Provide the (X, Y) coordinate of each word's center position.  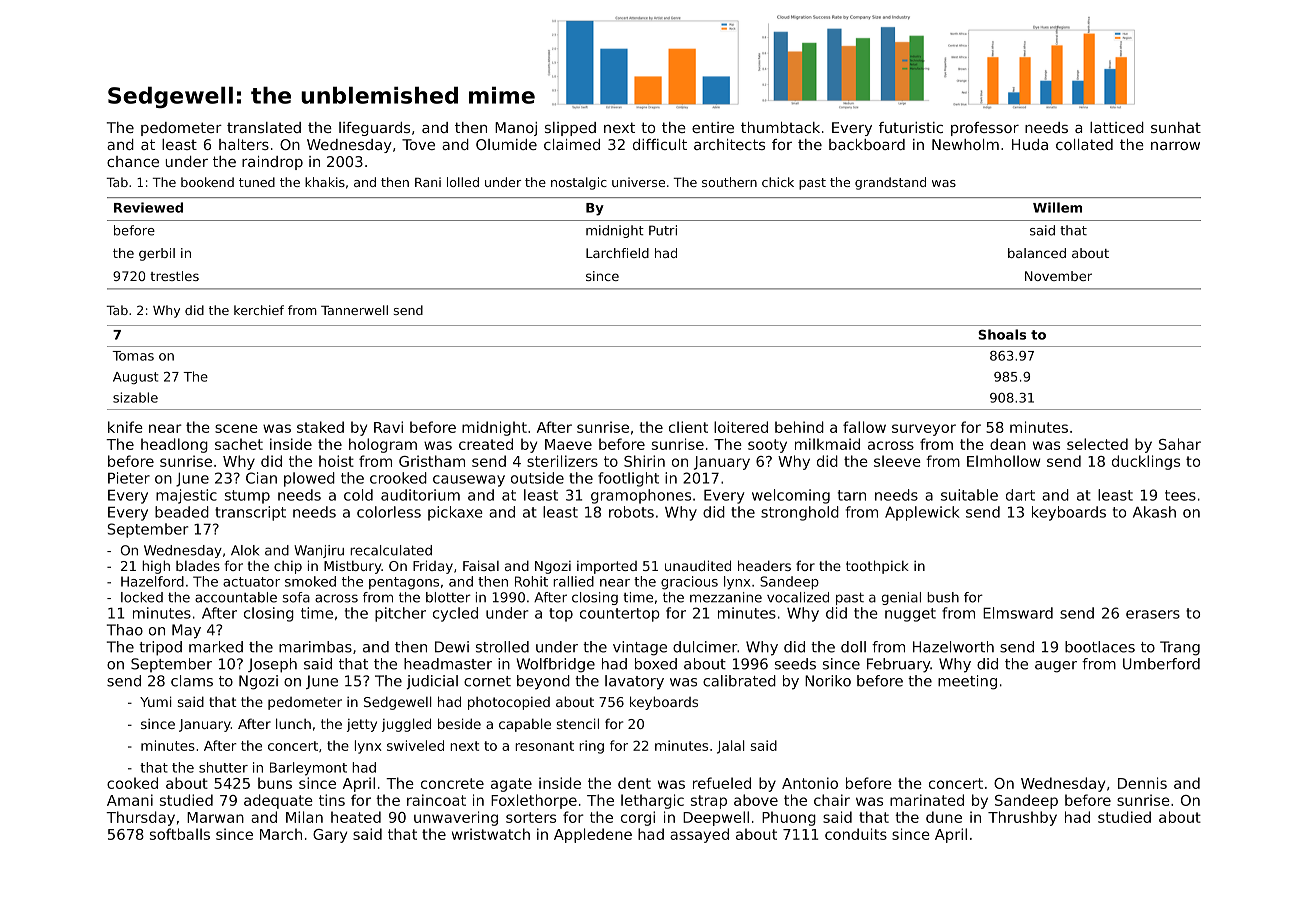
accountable (236, 597)
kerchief (259, 310)
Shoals (1002, 334)
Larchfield (617, 253)
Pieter (129, 478)
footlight (628, 479)
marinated (927, 800)
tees (1180, 495)
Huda (1030, 144)
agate (511, 785)
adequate (278, 801)
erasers (1153, 614)
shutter (223, 767)
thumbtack (780, 127)
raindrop (272, 163)
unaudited (698, 565)
